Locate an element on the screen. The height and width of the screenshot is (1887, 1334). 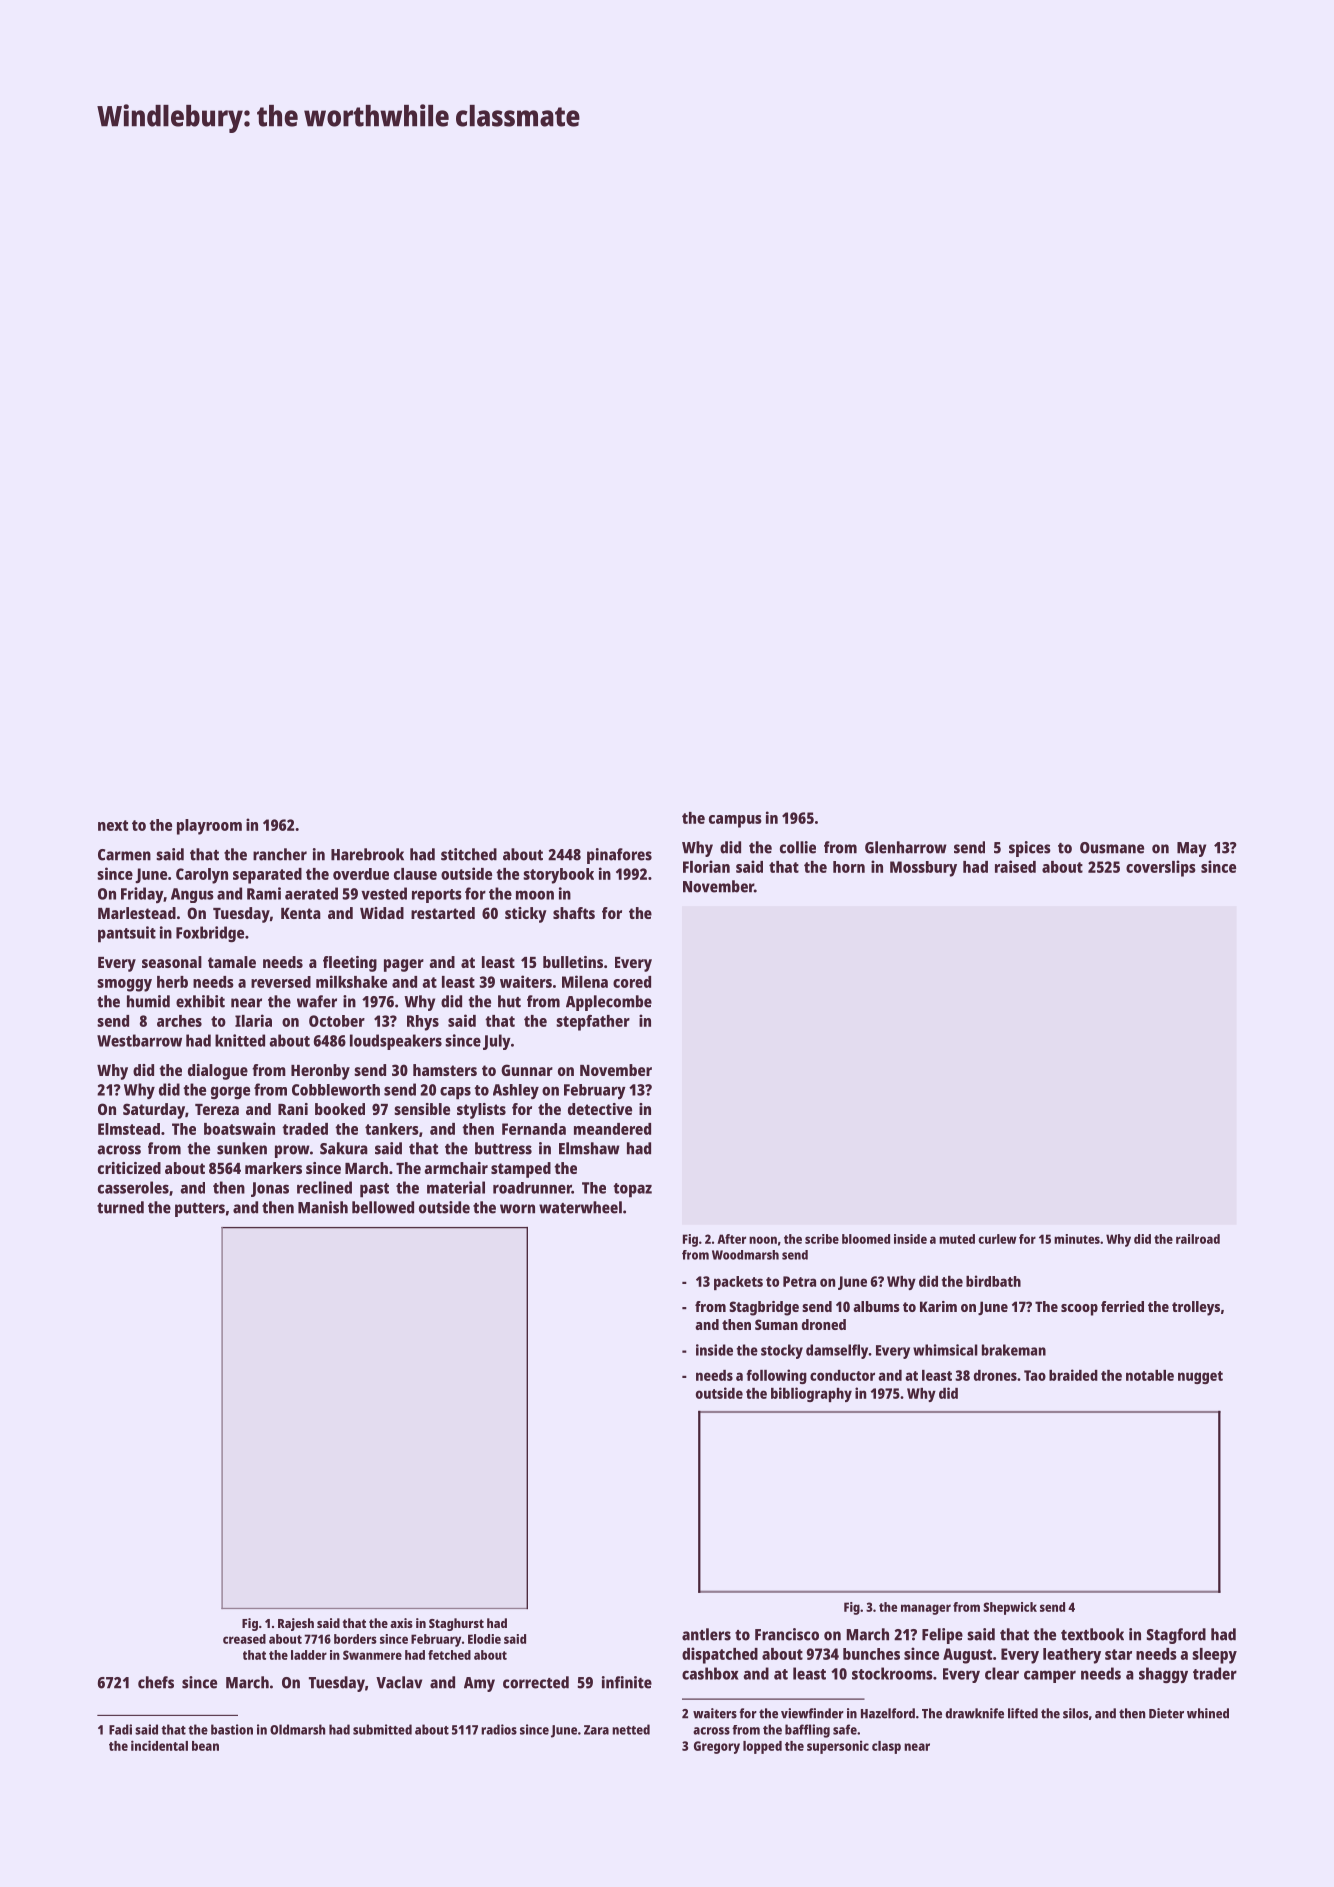
Gunnar is located at coordinates (527, 1070).
